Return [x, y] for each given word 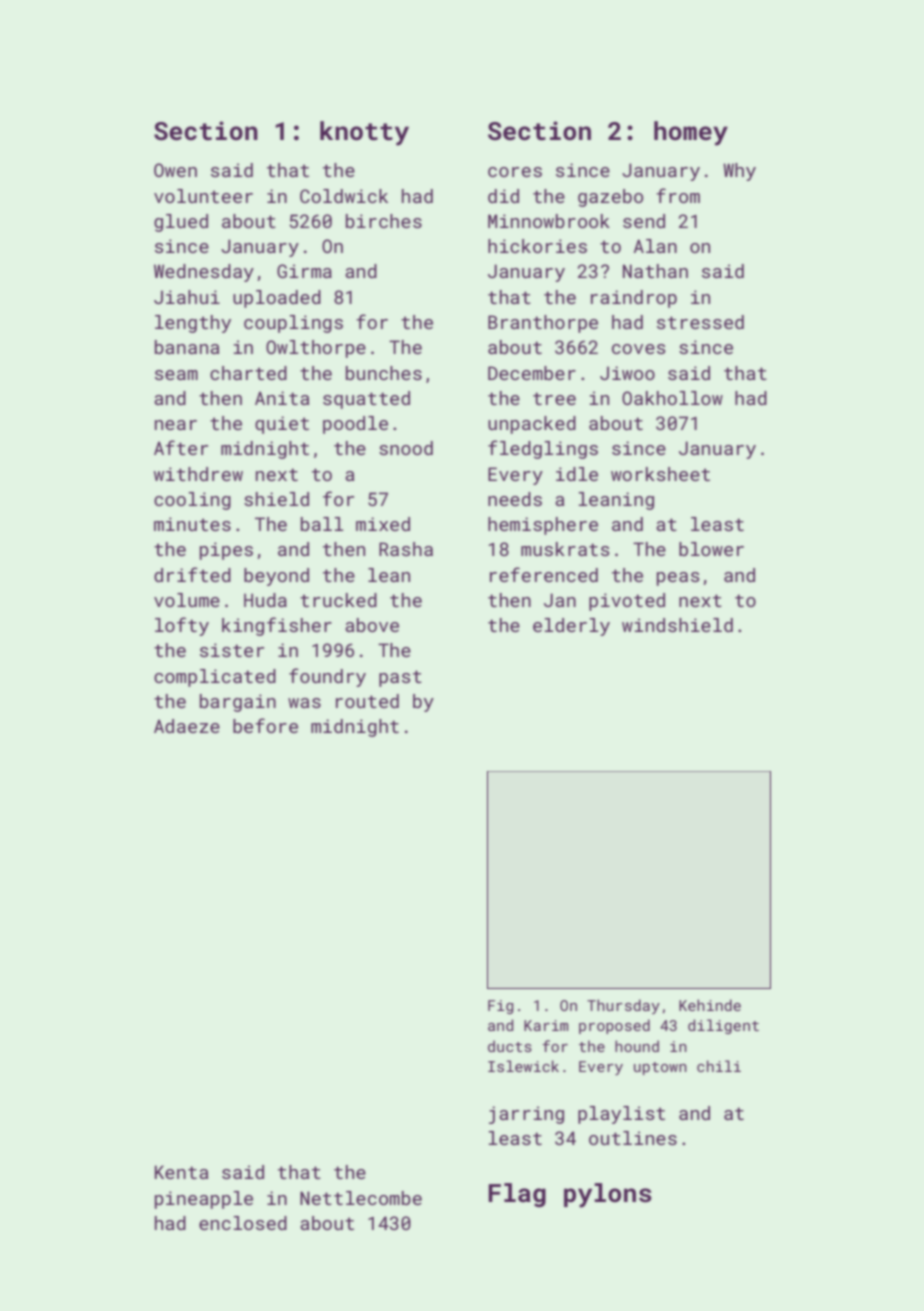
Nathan [655, 271]
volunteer [203, 196]
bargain [238, 703]
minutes [192, 524]
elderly [571, 627]
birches [384, 221]
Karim [546, 1025]
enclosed [243, 1223]
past [400, 678]
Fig [500, 1007]
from [678, 195]
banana [187, 347]
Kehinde [710, 1005]
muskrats [565, 549]
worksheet [660, 474]
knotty [364, 133]
